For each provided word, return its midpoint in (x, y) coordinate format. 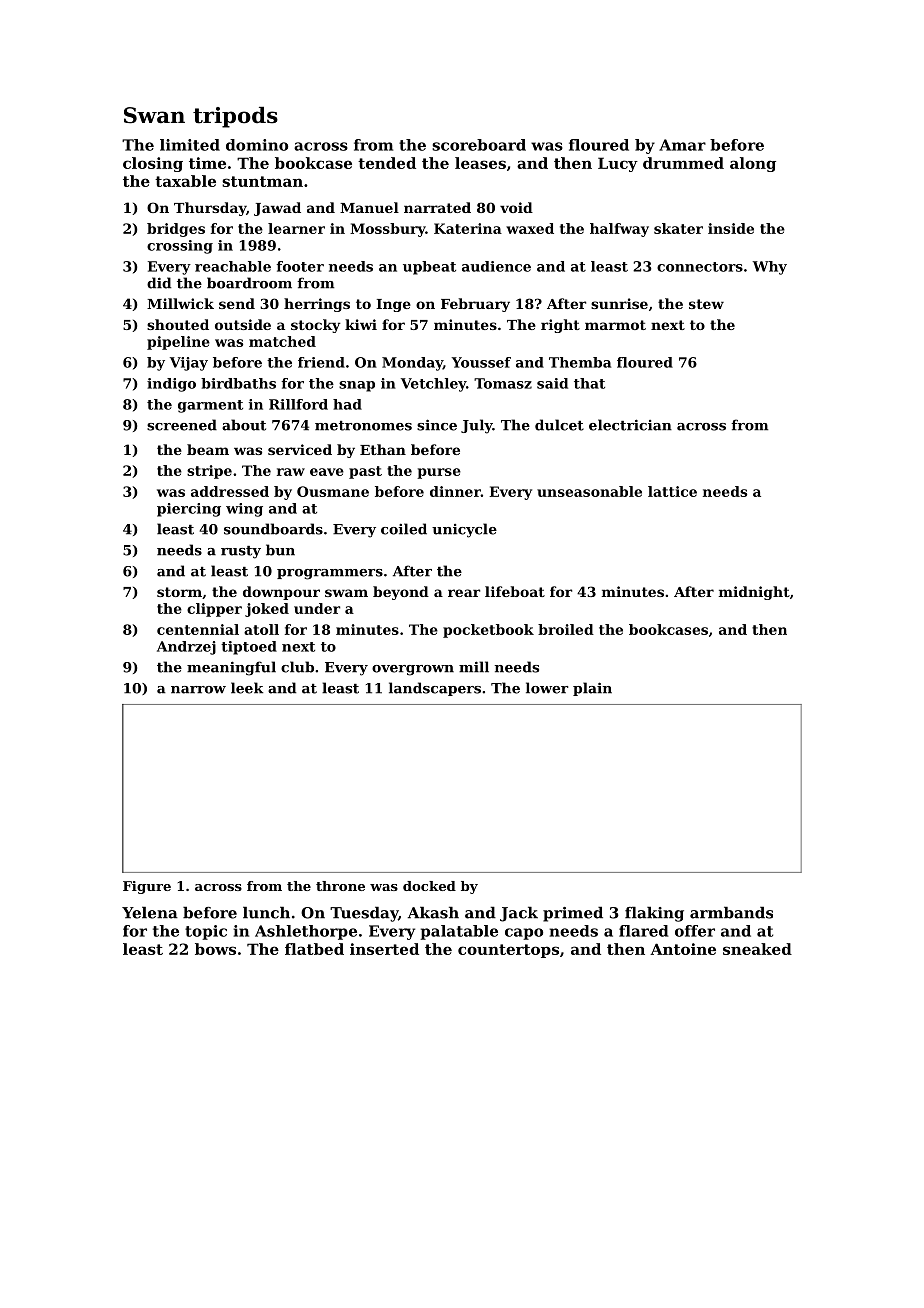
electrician (630, 425)
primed (573, 914)
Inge (393, 305)
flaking (654, 914)
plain (592, 689)
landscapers (435, 689)
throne (340, 886)
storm (179, 592)
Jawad (277, 209)
